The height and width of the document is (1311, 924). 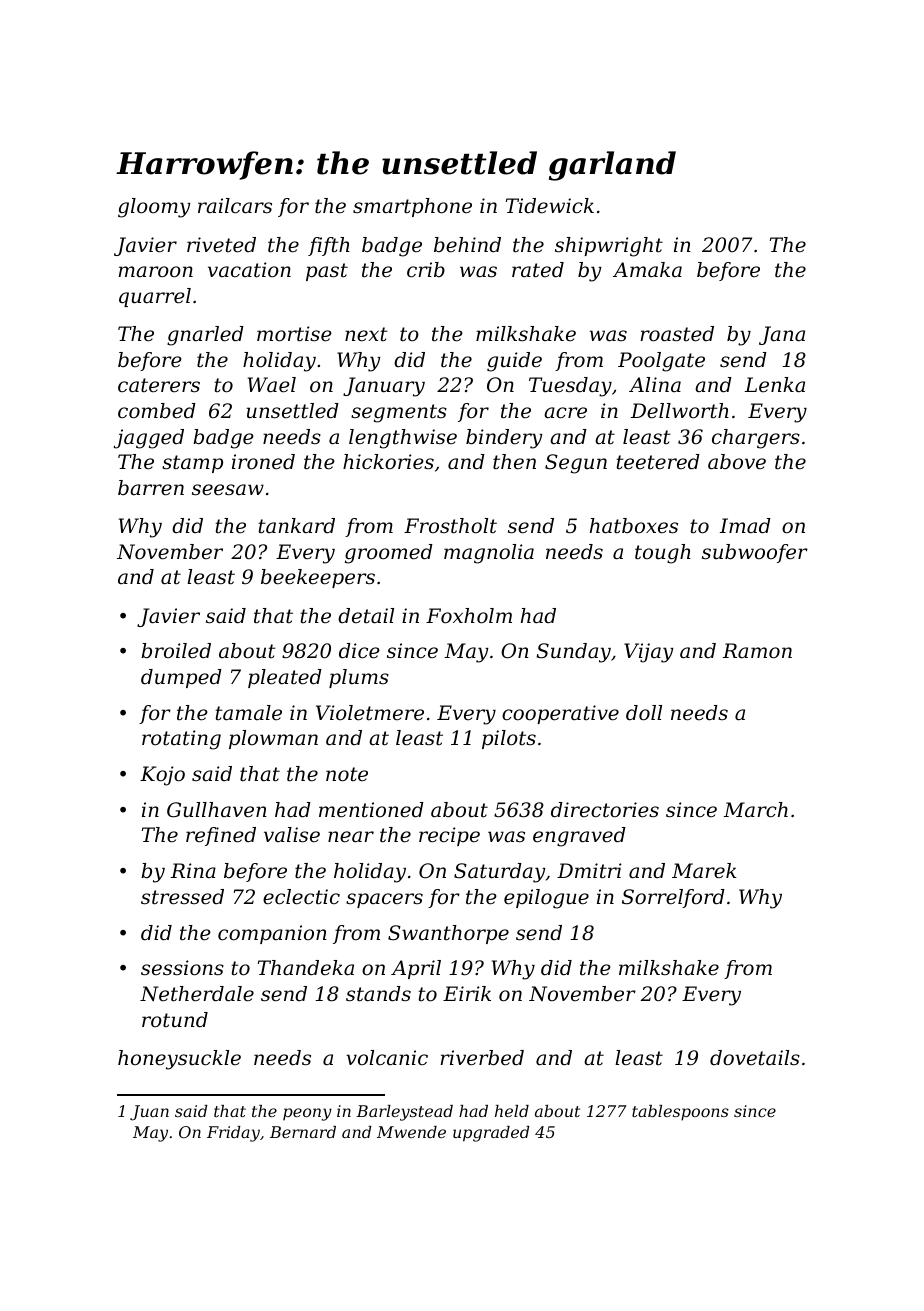 What do you see at coordinates (469, 616) in the document?
I see `Foxholm` at bounding box center [469, 616].
